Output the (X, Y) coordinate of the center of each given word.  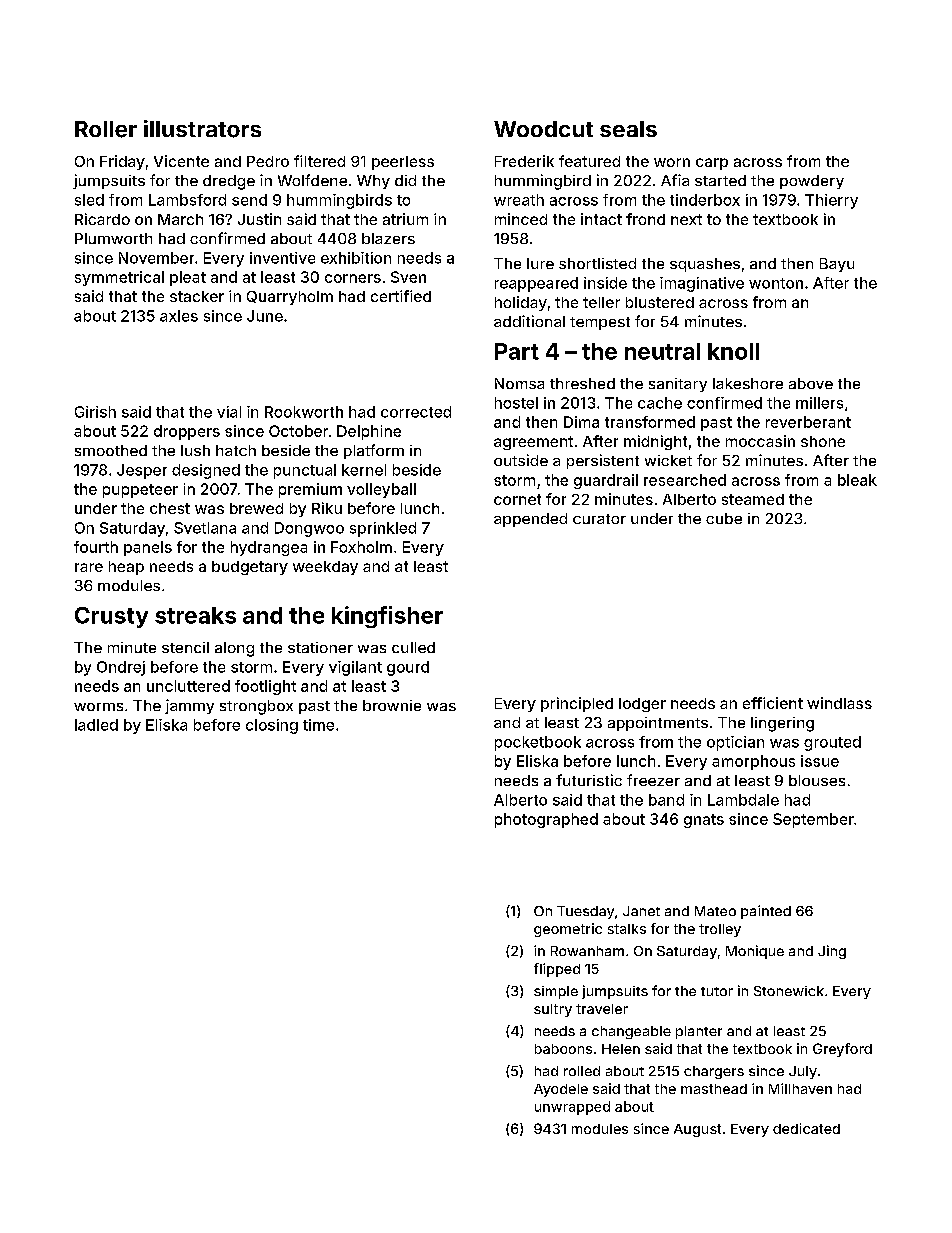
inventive (282, 258)
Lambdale (743, 800)
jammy (189, 706)
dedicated (806, 1128)
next (686, 219)
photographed (546, 820)
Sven (408, 277)
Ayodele (561, 1090)
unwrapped (572, 1108)
